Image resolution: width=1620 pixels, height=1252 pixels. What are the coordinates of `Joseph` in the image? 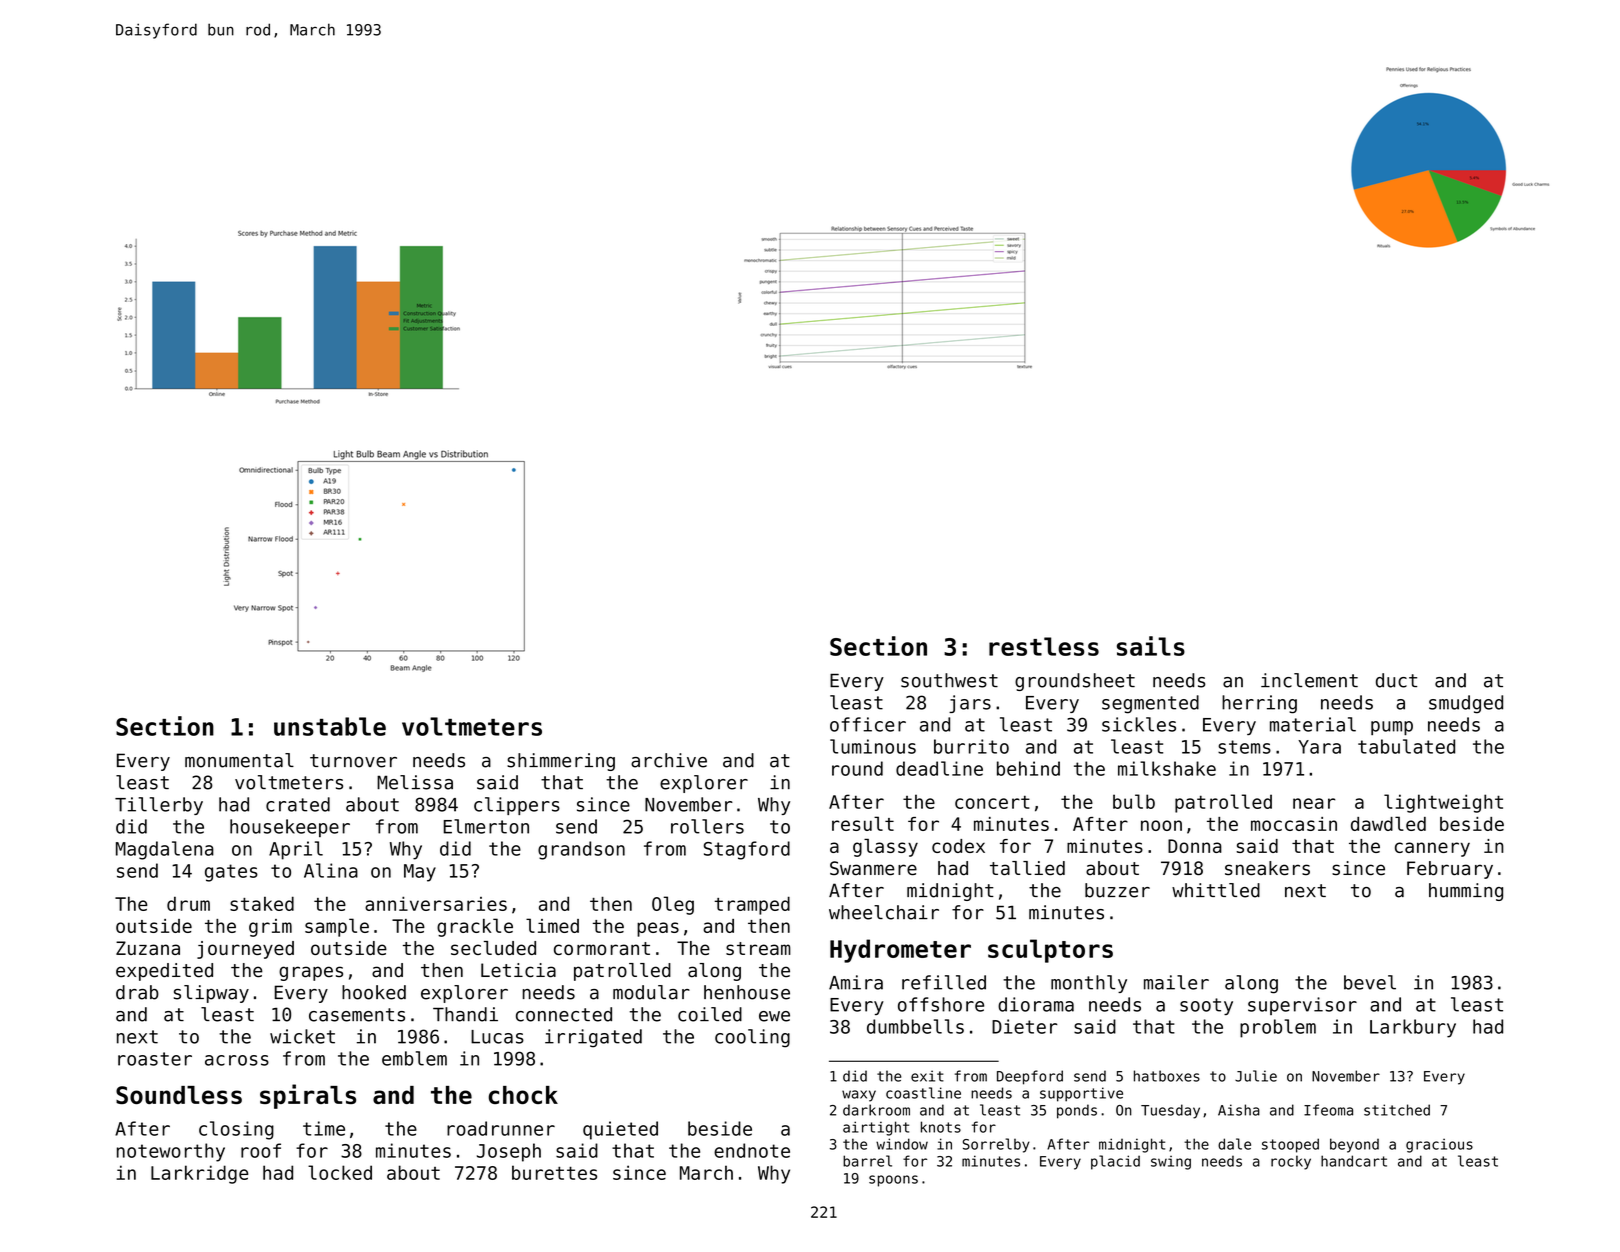 It's located at (509, 1152).
